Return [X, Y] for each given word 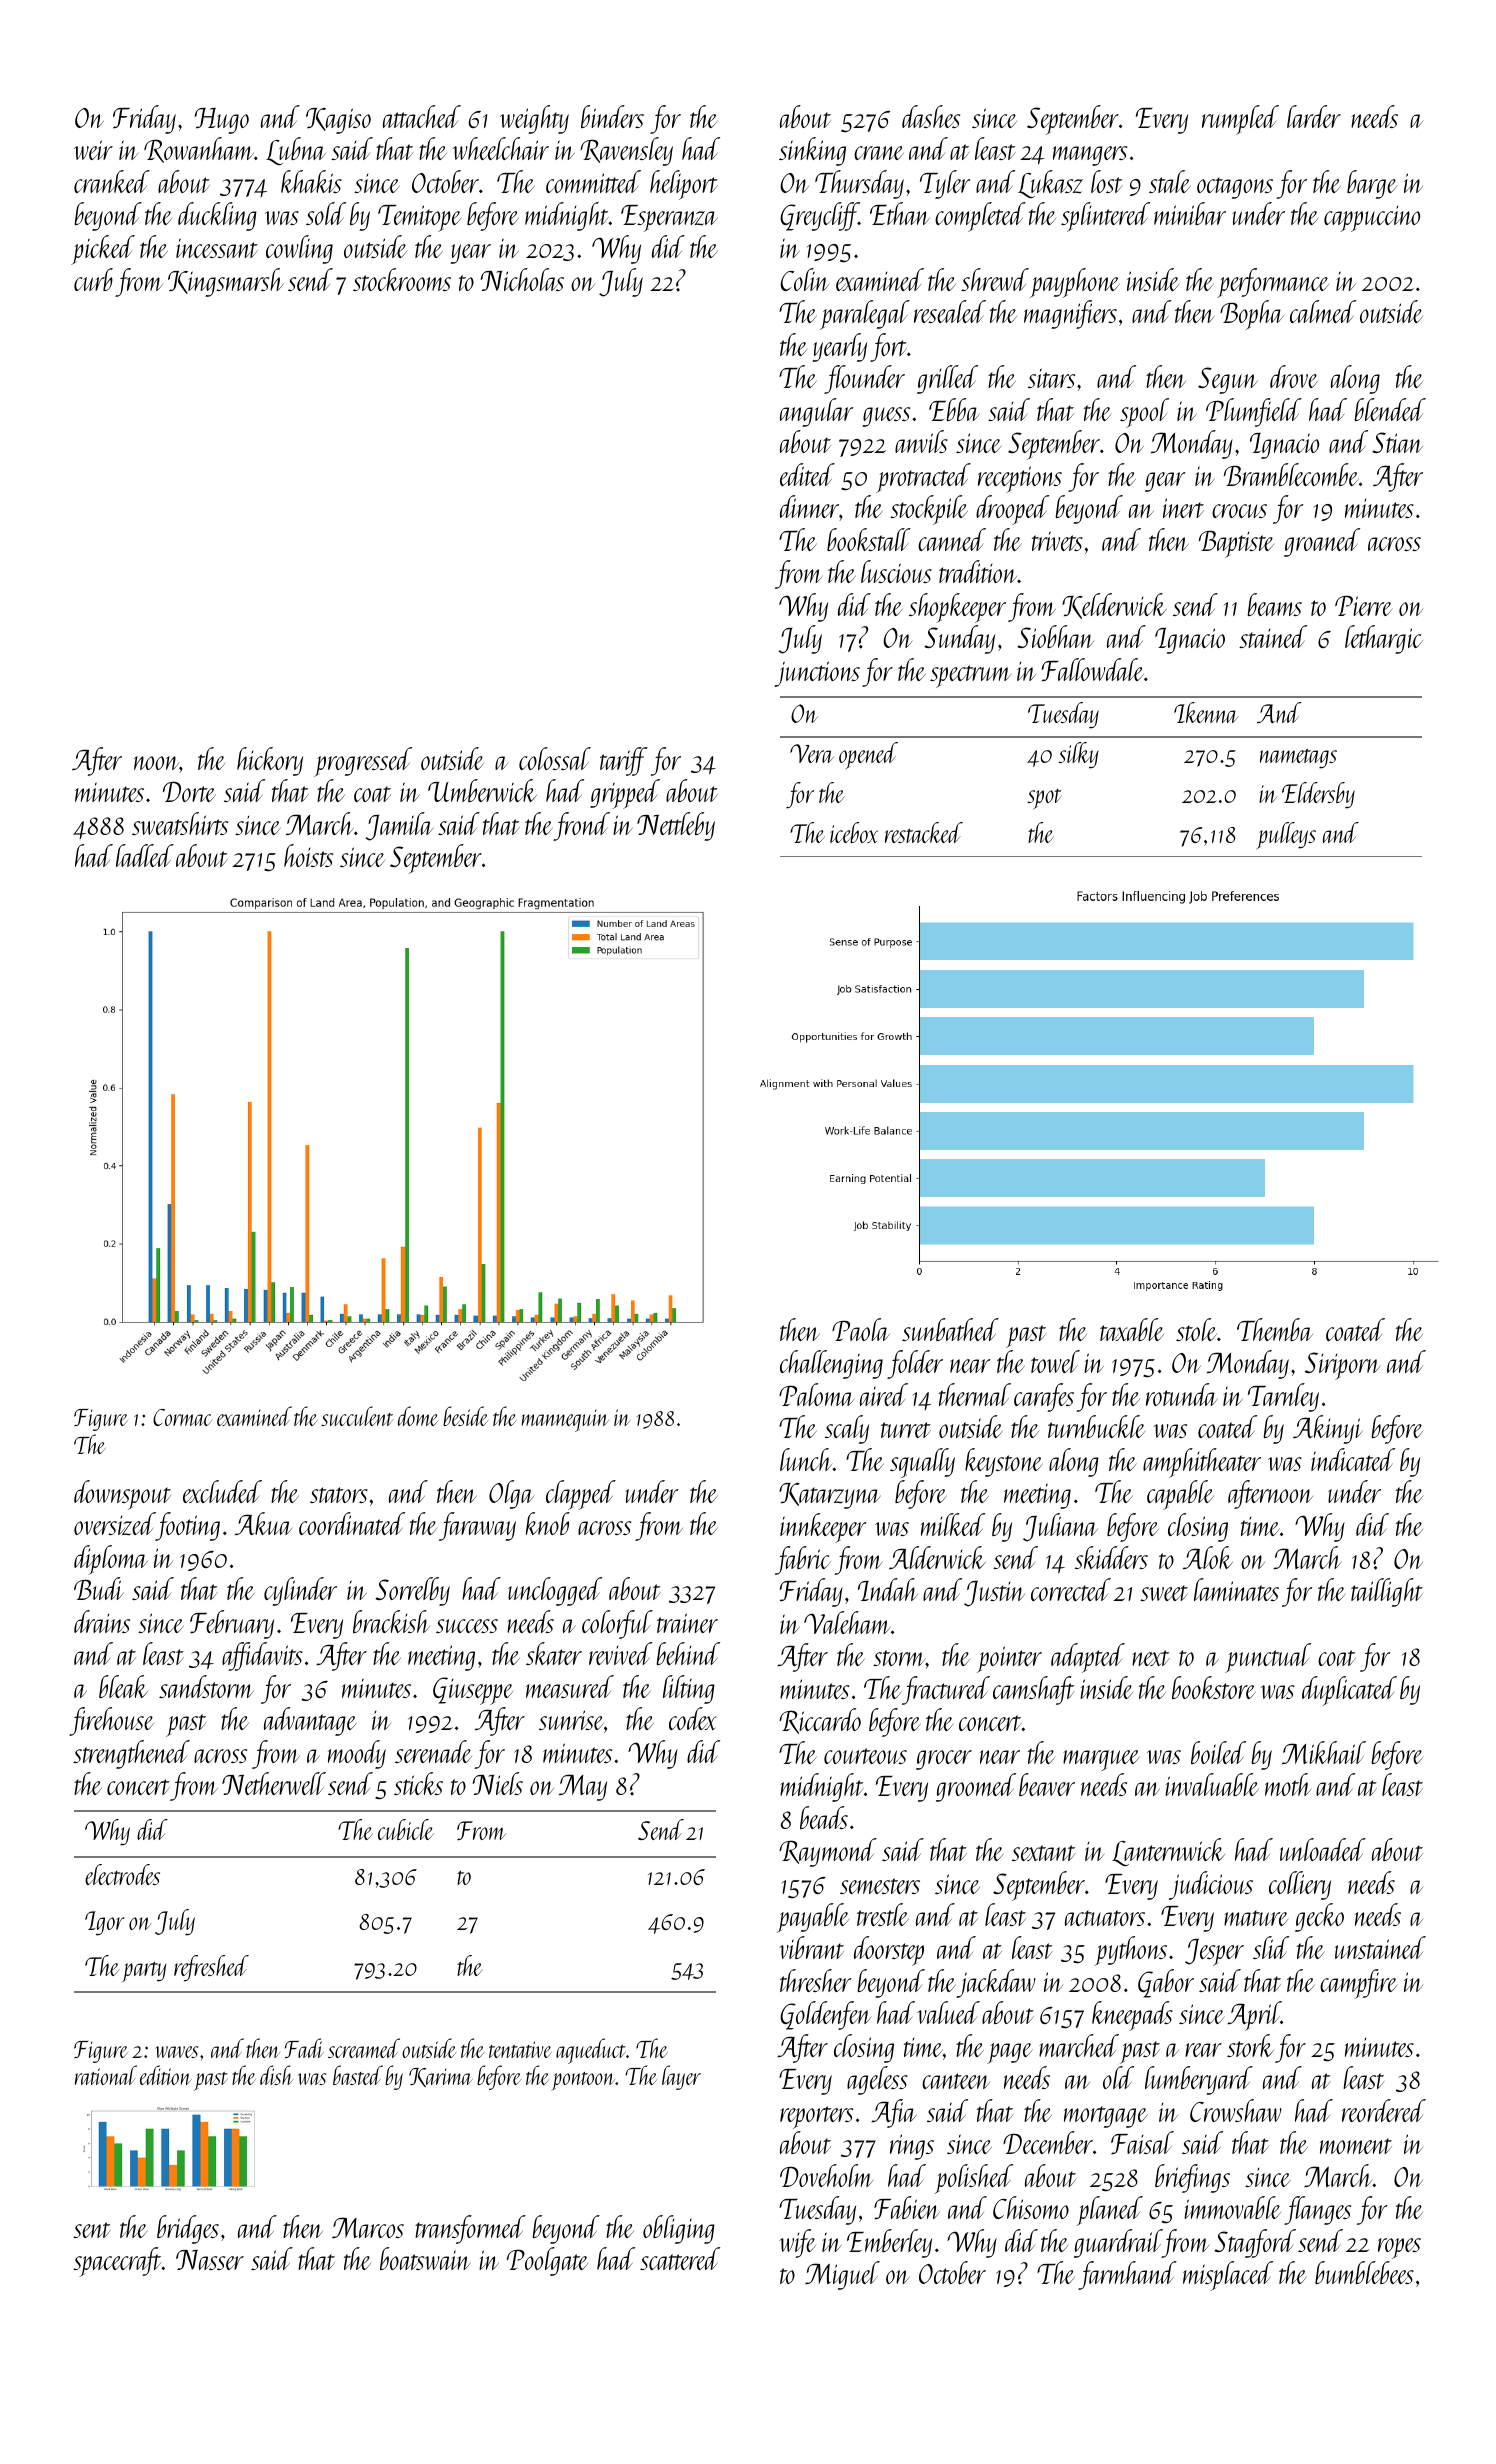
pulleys [1286, 835]
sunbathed [950, 1329]
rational [106, 2075]
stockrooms [402, 279]
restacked [924, 832]
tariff [624, 761]
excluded [222, 1491]
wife [797, 2243]
